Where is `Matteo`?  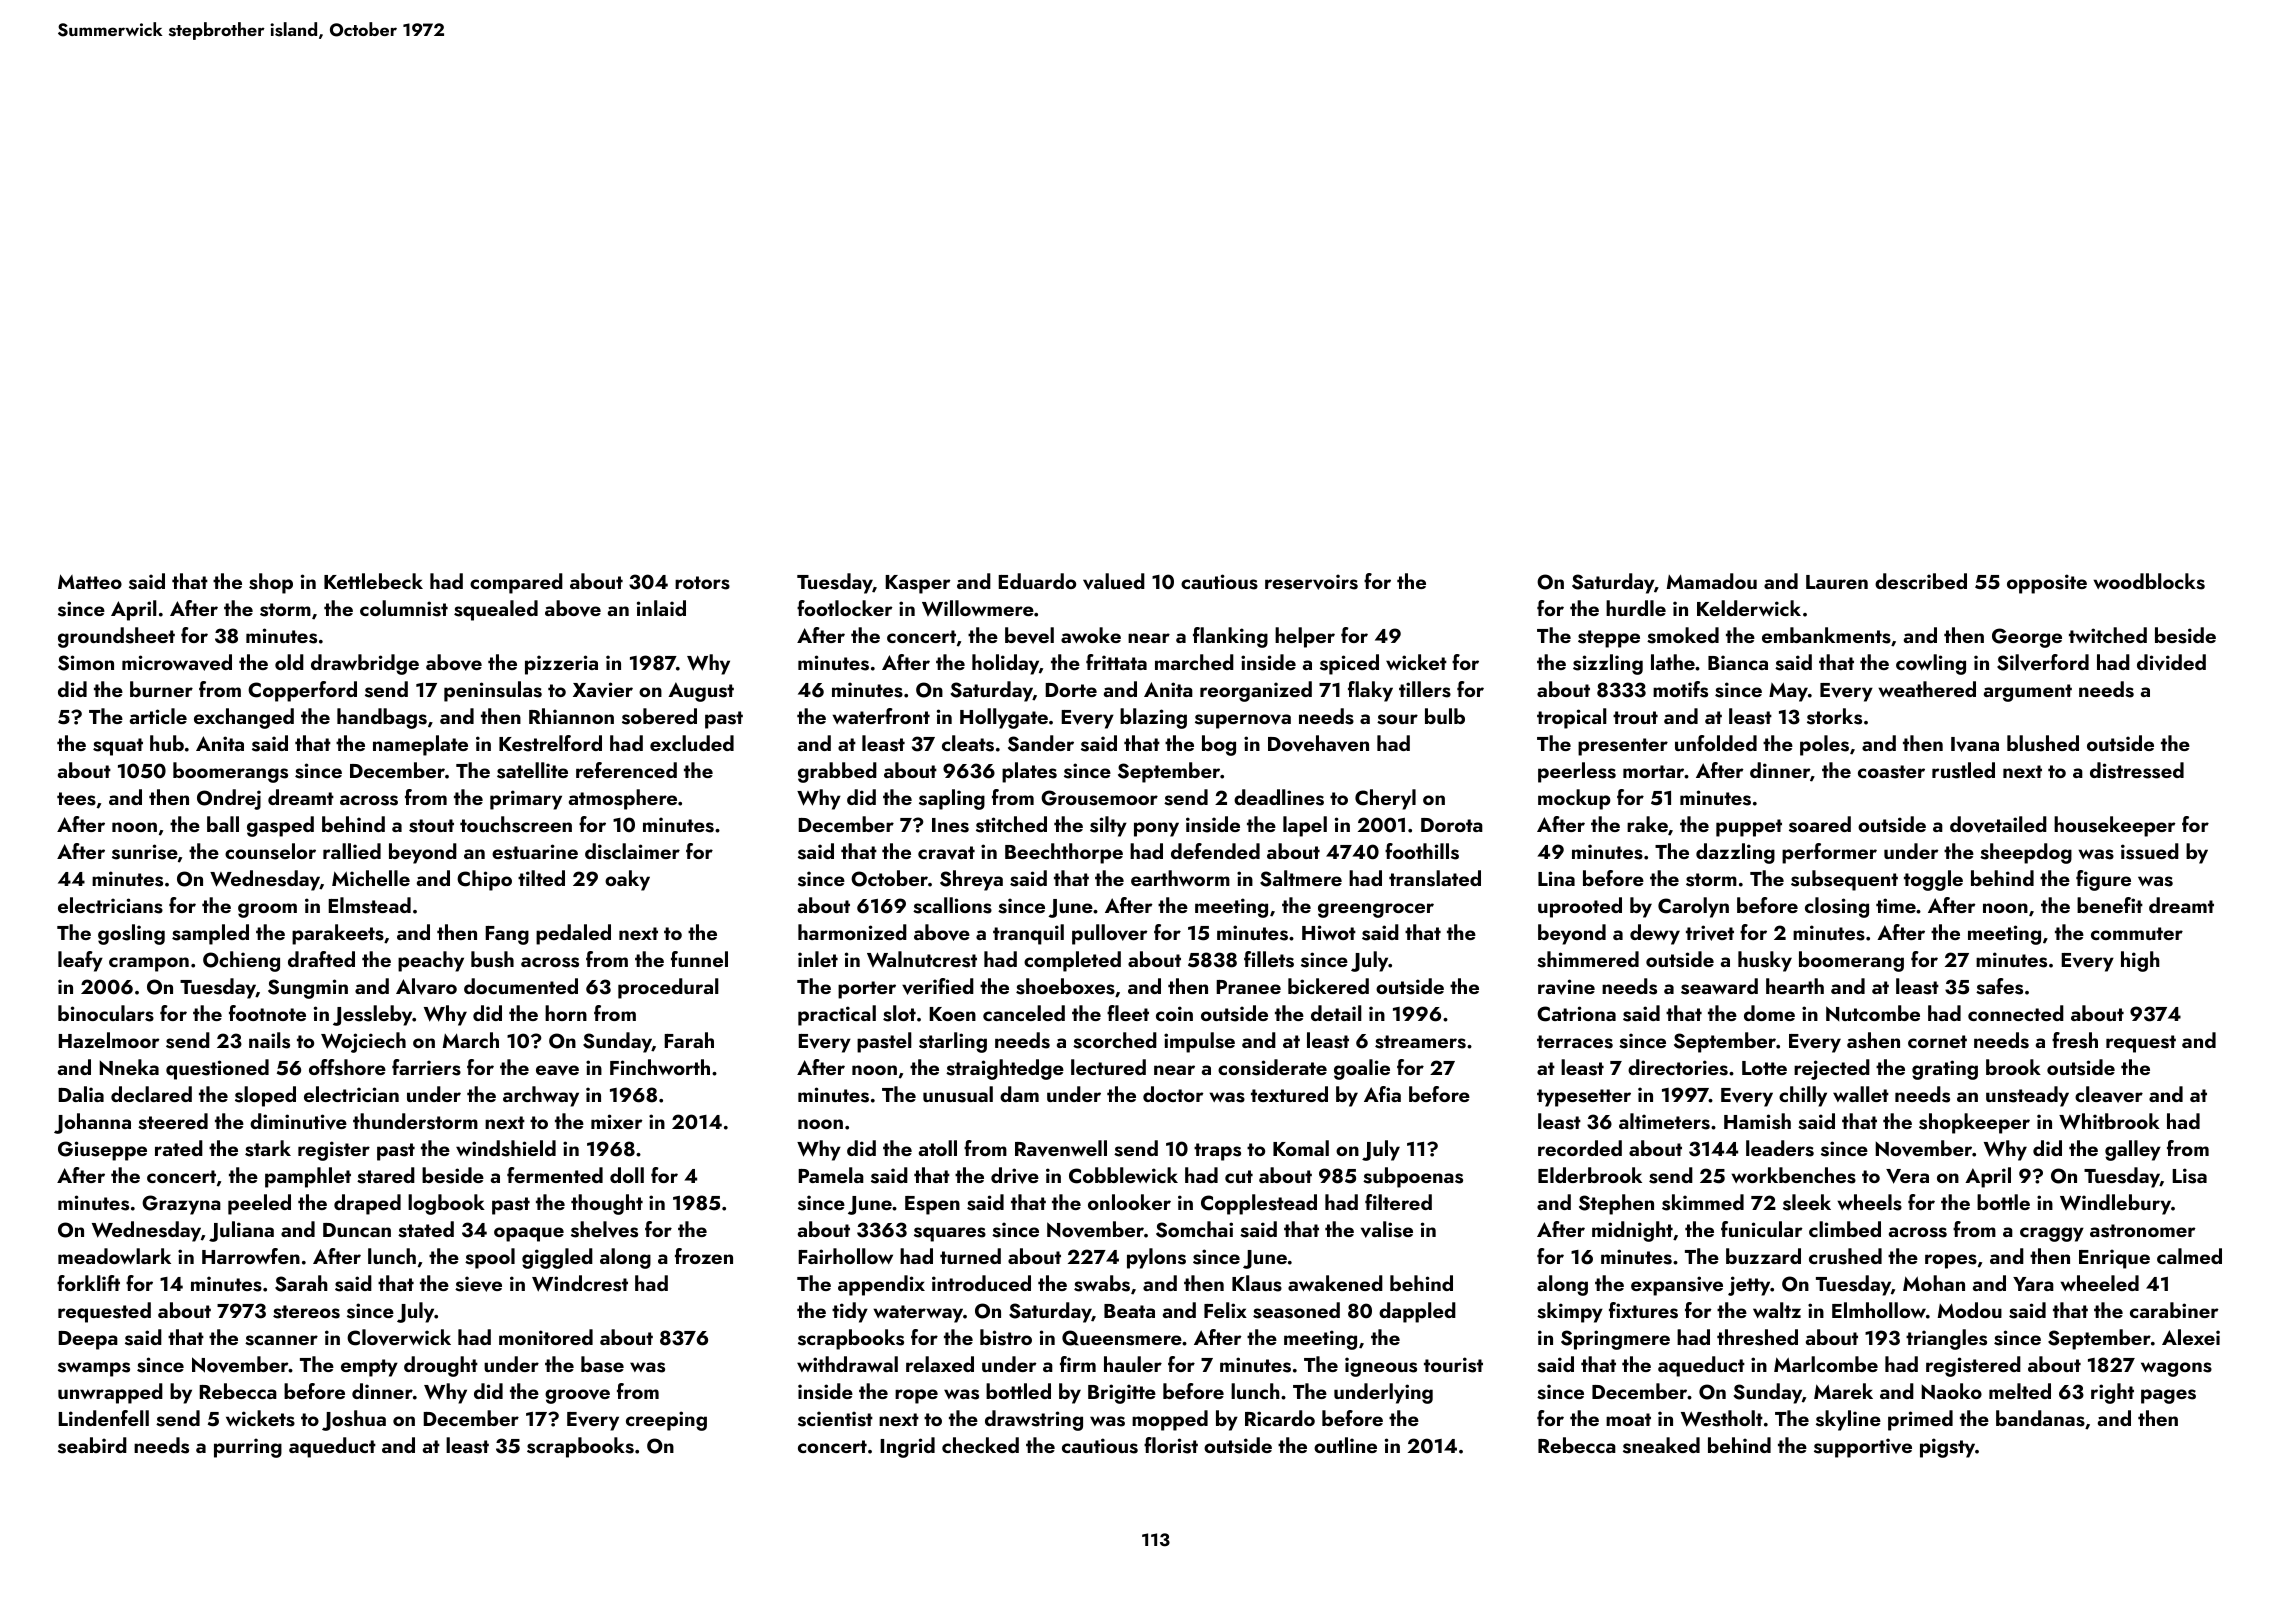 Matteo is located at coordinates (90, 581).
